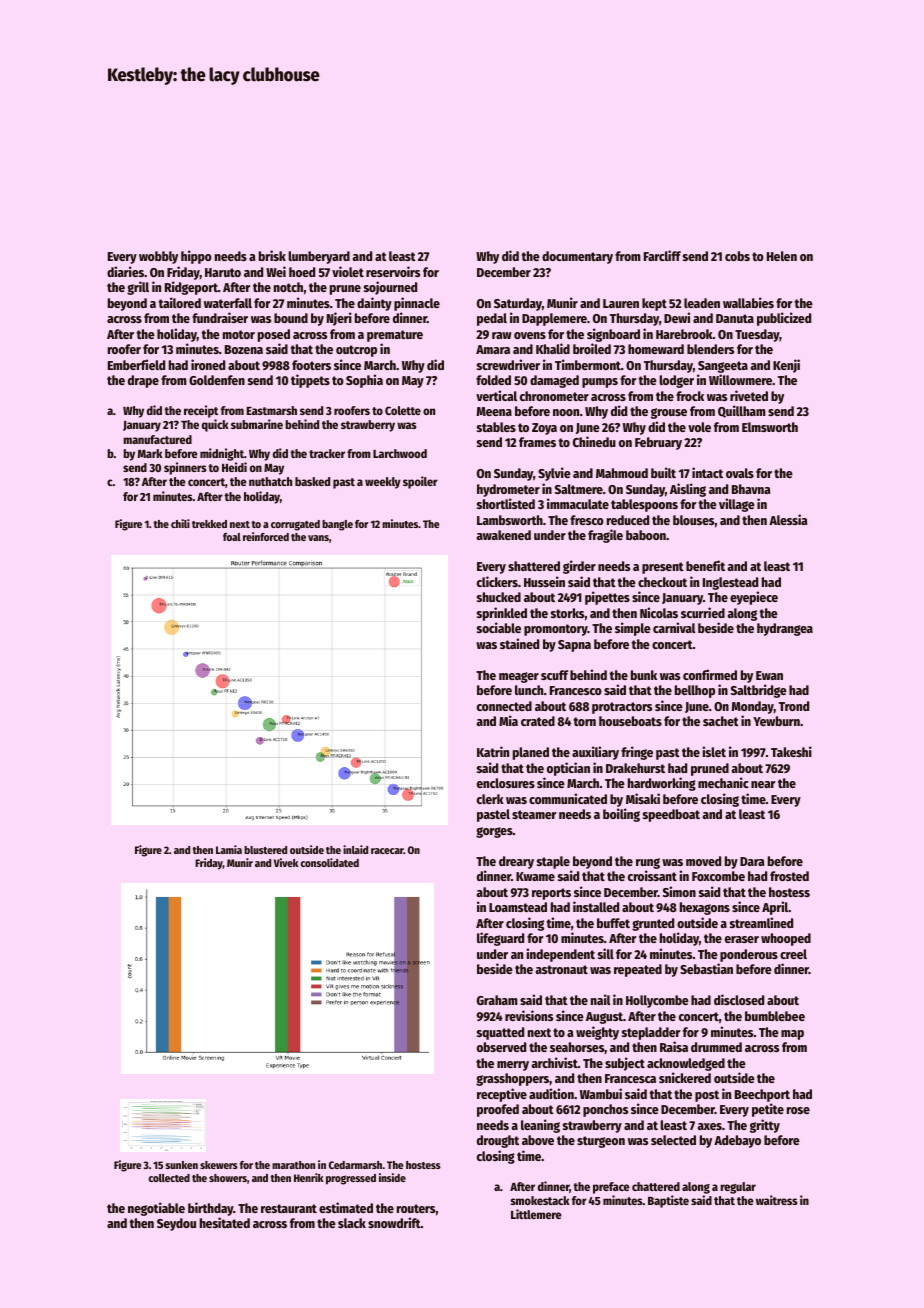 This screenshot has height=1308, width=924. I want to click on Sebastian, so click(706, 968).
